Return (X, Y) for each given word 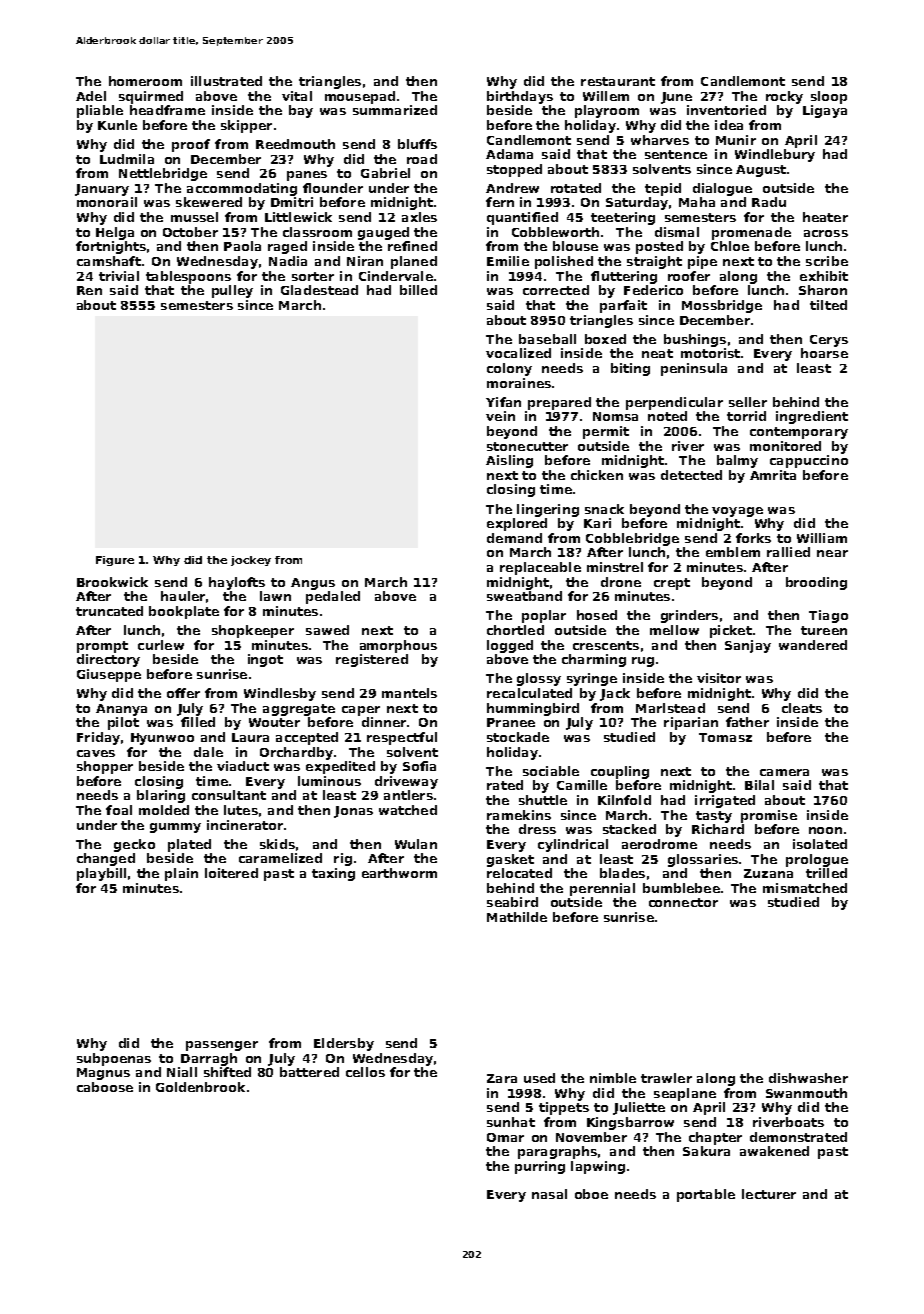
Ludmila (127, 159)
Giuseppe (109, 675)
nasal (549, 1194)
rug (643, 662)
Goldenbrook (200, 1087)
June (676, 98)
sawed (327, 630)
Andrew (512, 188)
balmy (737, 461)
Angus (313, 584)
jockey (251, 561)
